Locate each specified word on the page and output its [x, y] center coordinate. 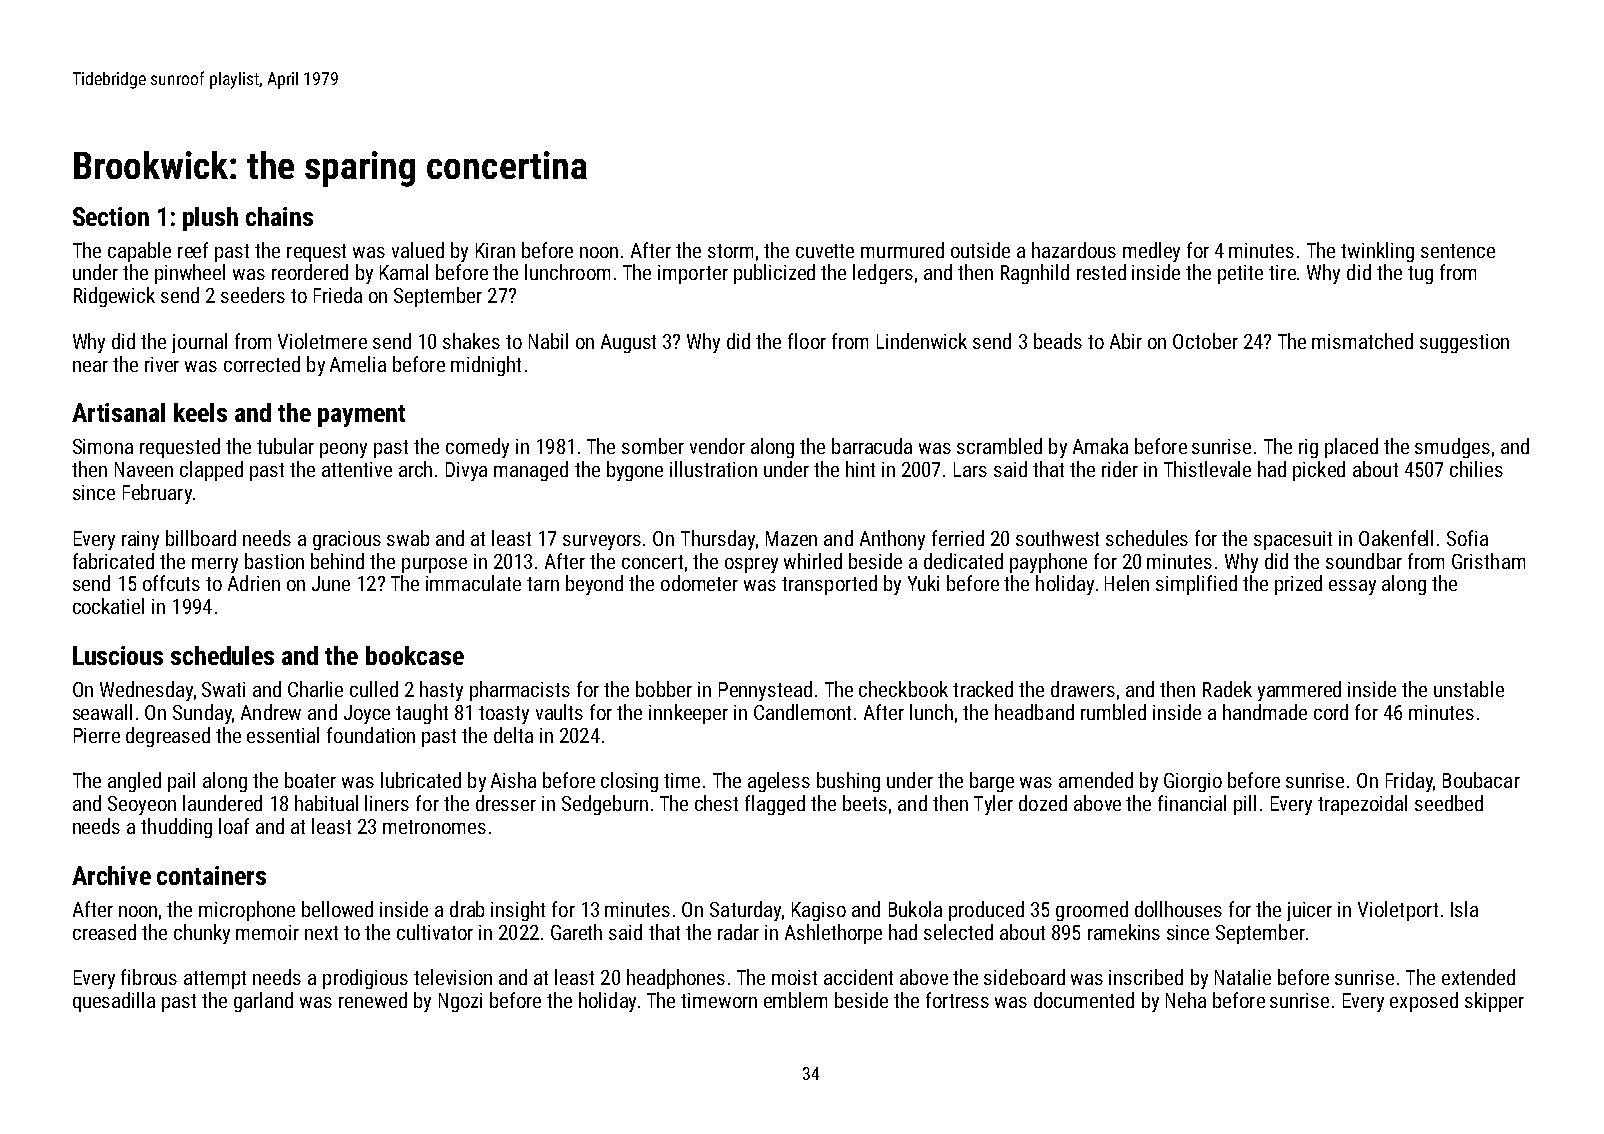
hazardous [1074, 250]
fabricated [113, 561]
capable [139, 252]
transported [829, 585]
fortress [957, 1000]
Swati [223, 689]
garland [263, 1002]
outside [980, 250]
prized [1298, 585]
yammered [1299, 691]
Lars [970, 469]
